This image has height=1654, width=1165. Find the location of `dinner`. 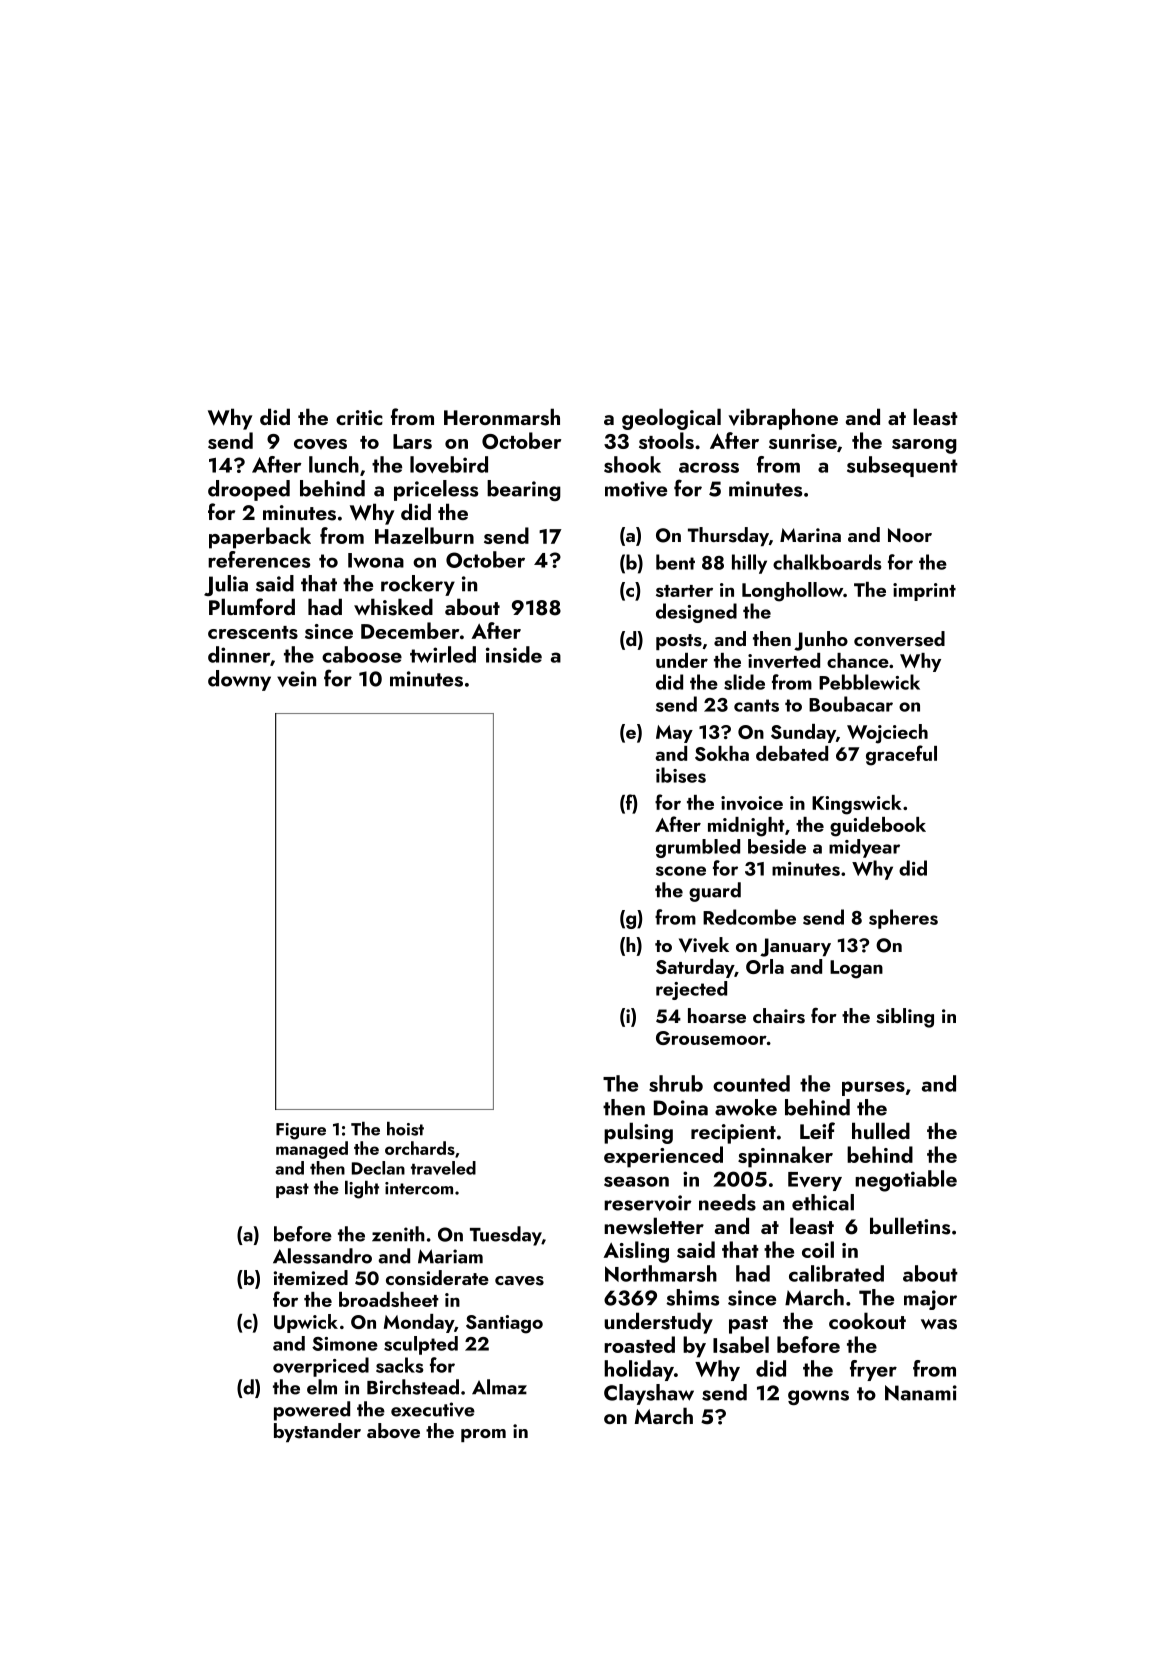

dinner is located at coordinates (239, 654).
